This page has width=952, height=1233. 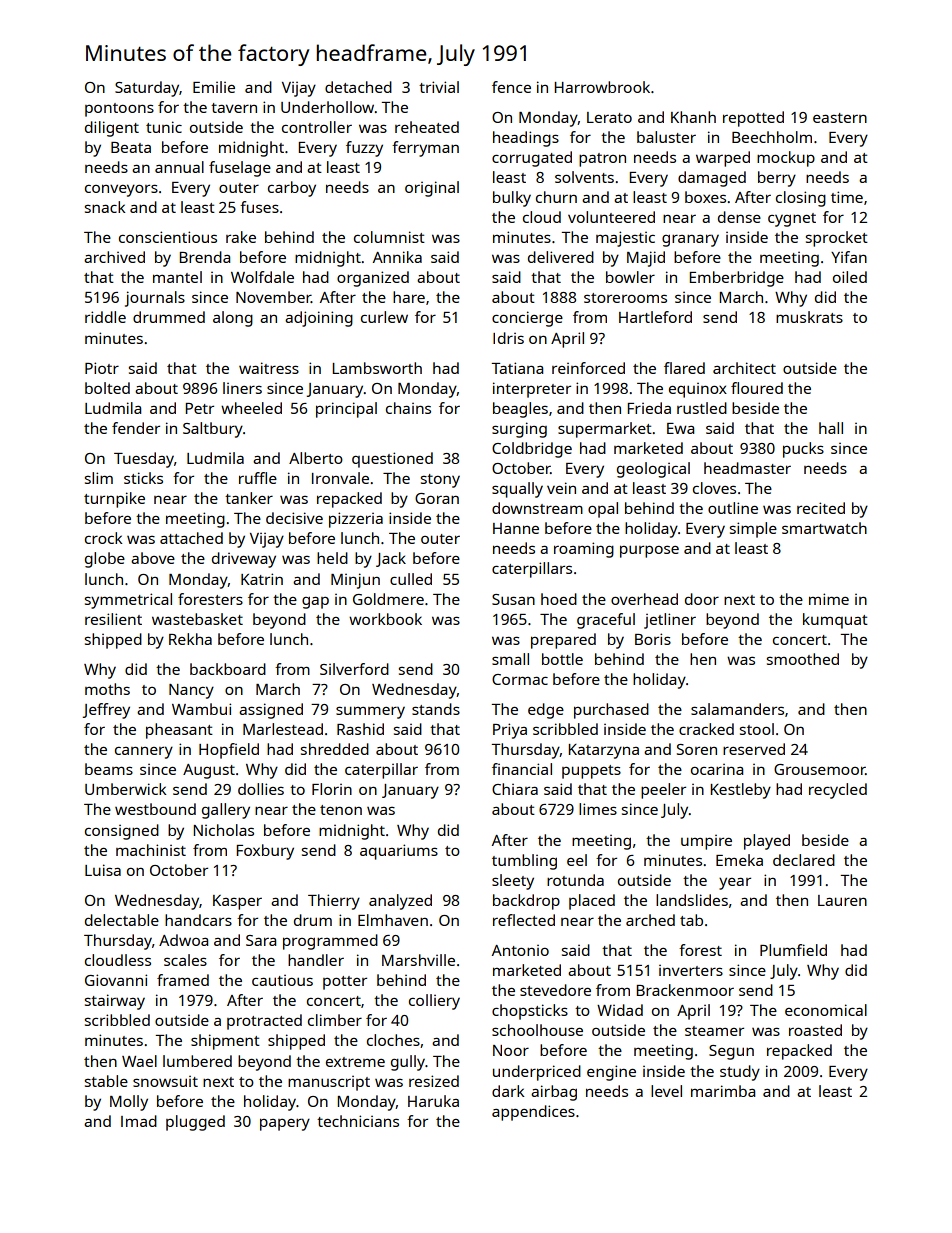 What do you see at coordinates (702, 408) in the page?
I see `rustled` at bounding box center [702, 408].
